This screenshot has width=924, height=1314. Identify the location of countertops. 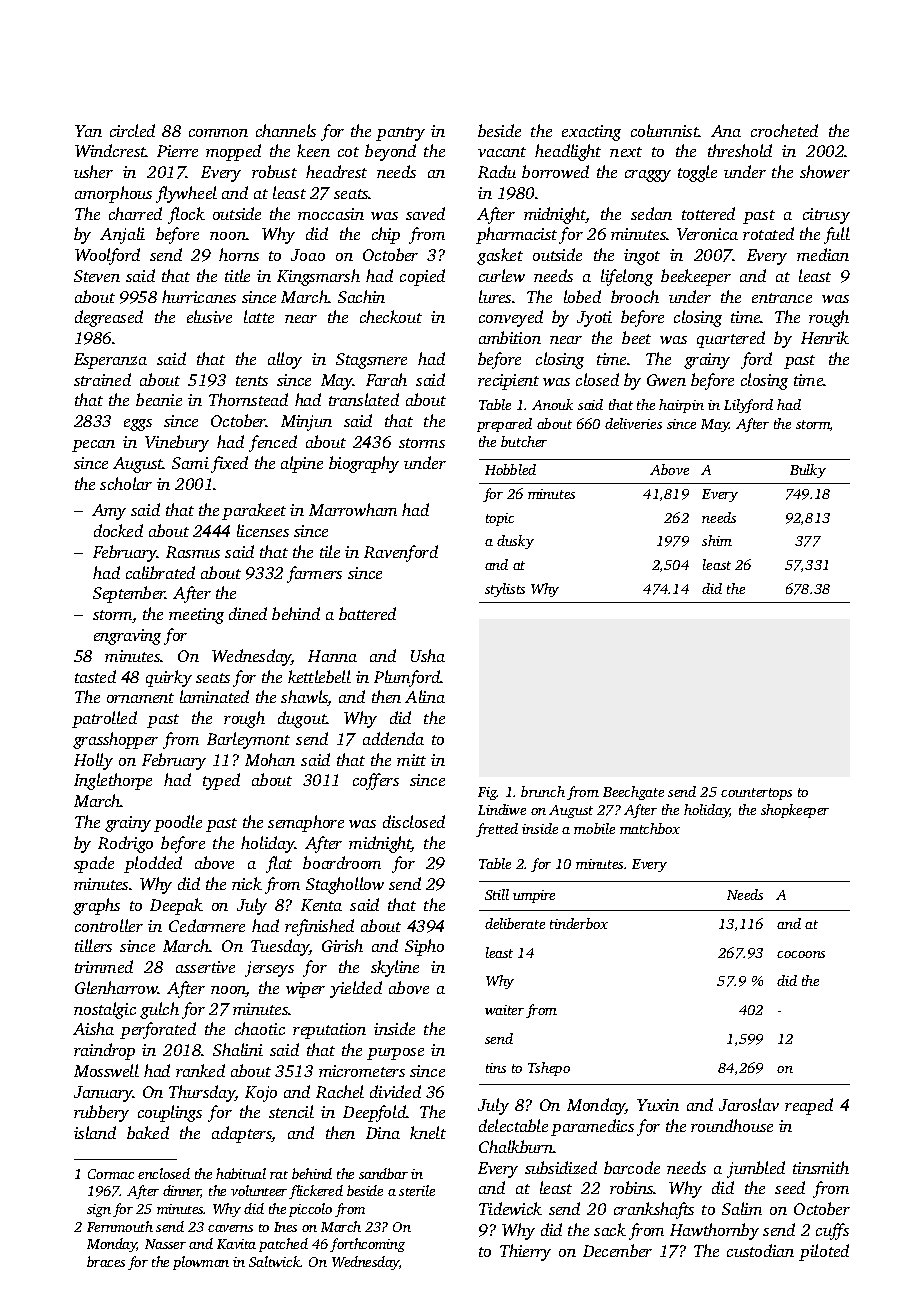
(756, 794).
